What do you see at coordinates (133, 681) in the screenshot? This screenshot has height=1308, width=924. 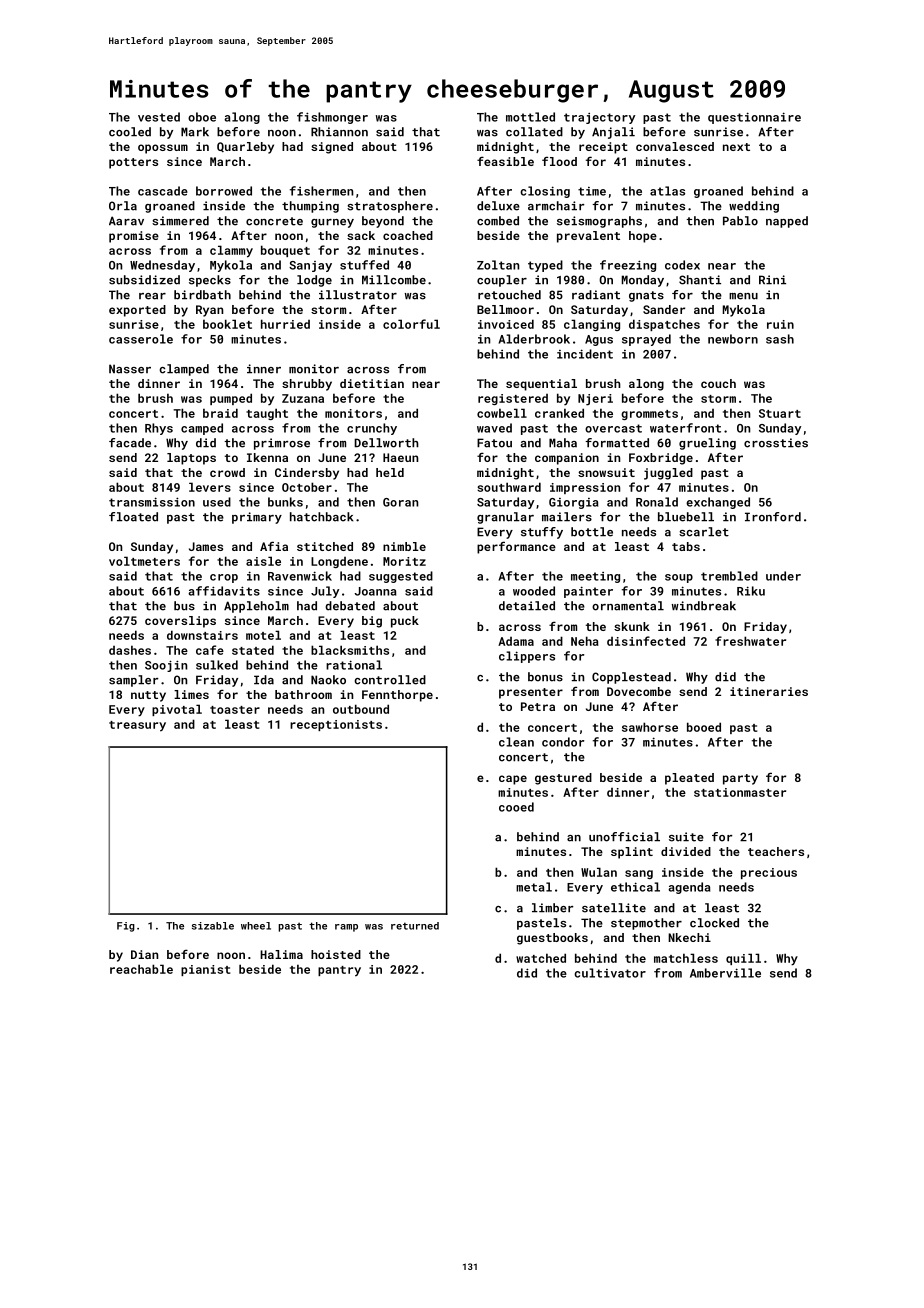 I see `sampler` at bounding box center [133, 681].
